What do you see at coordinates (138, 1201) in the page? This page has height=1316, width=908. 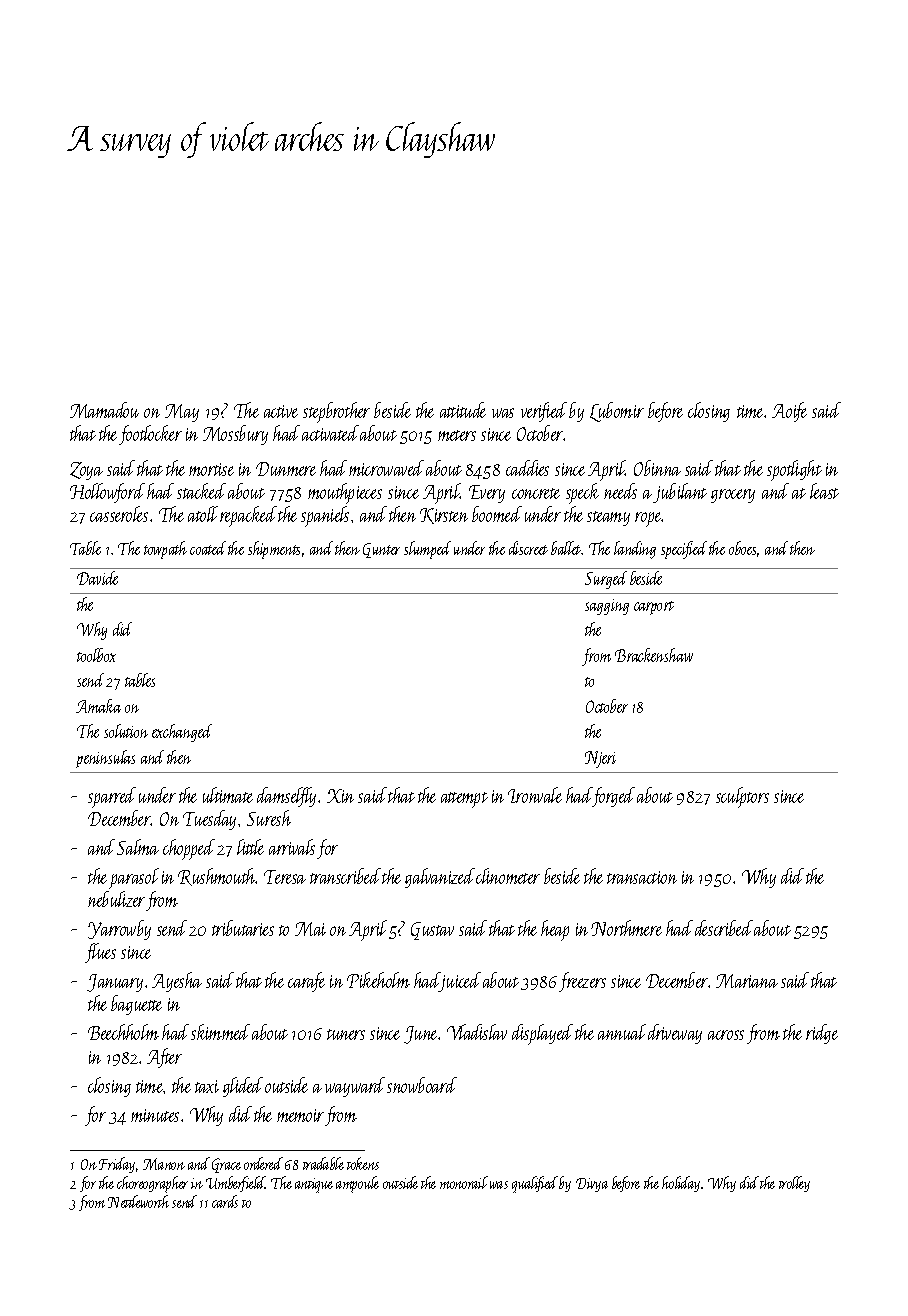 I see `Nettleworth` at bounding box center [138, 1201].
